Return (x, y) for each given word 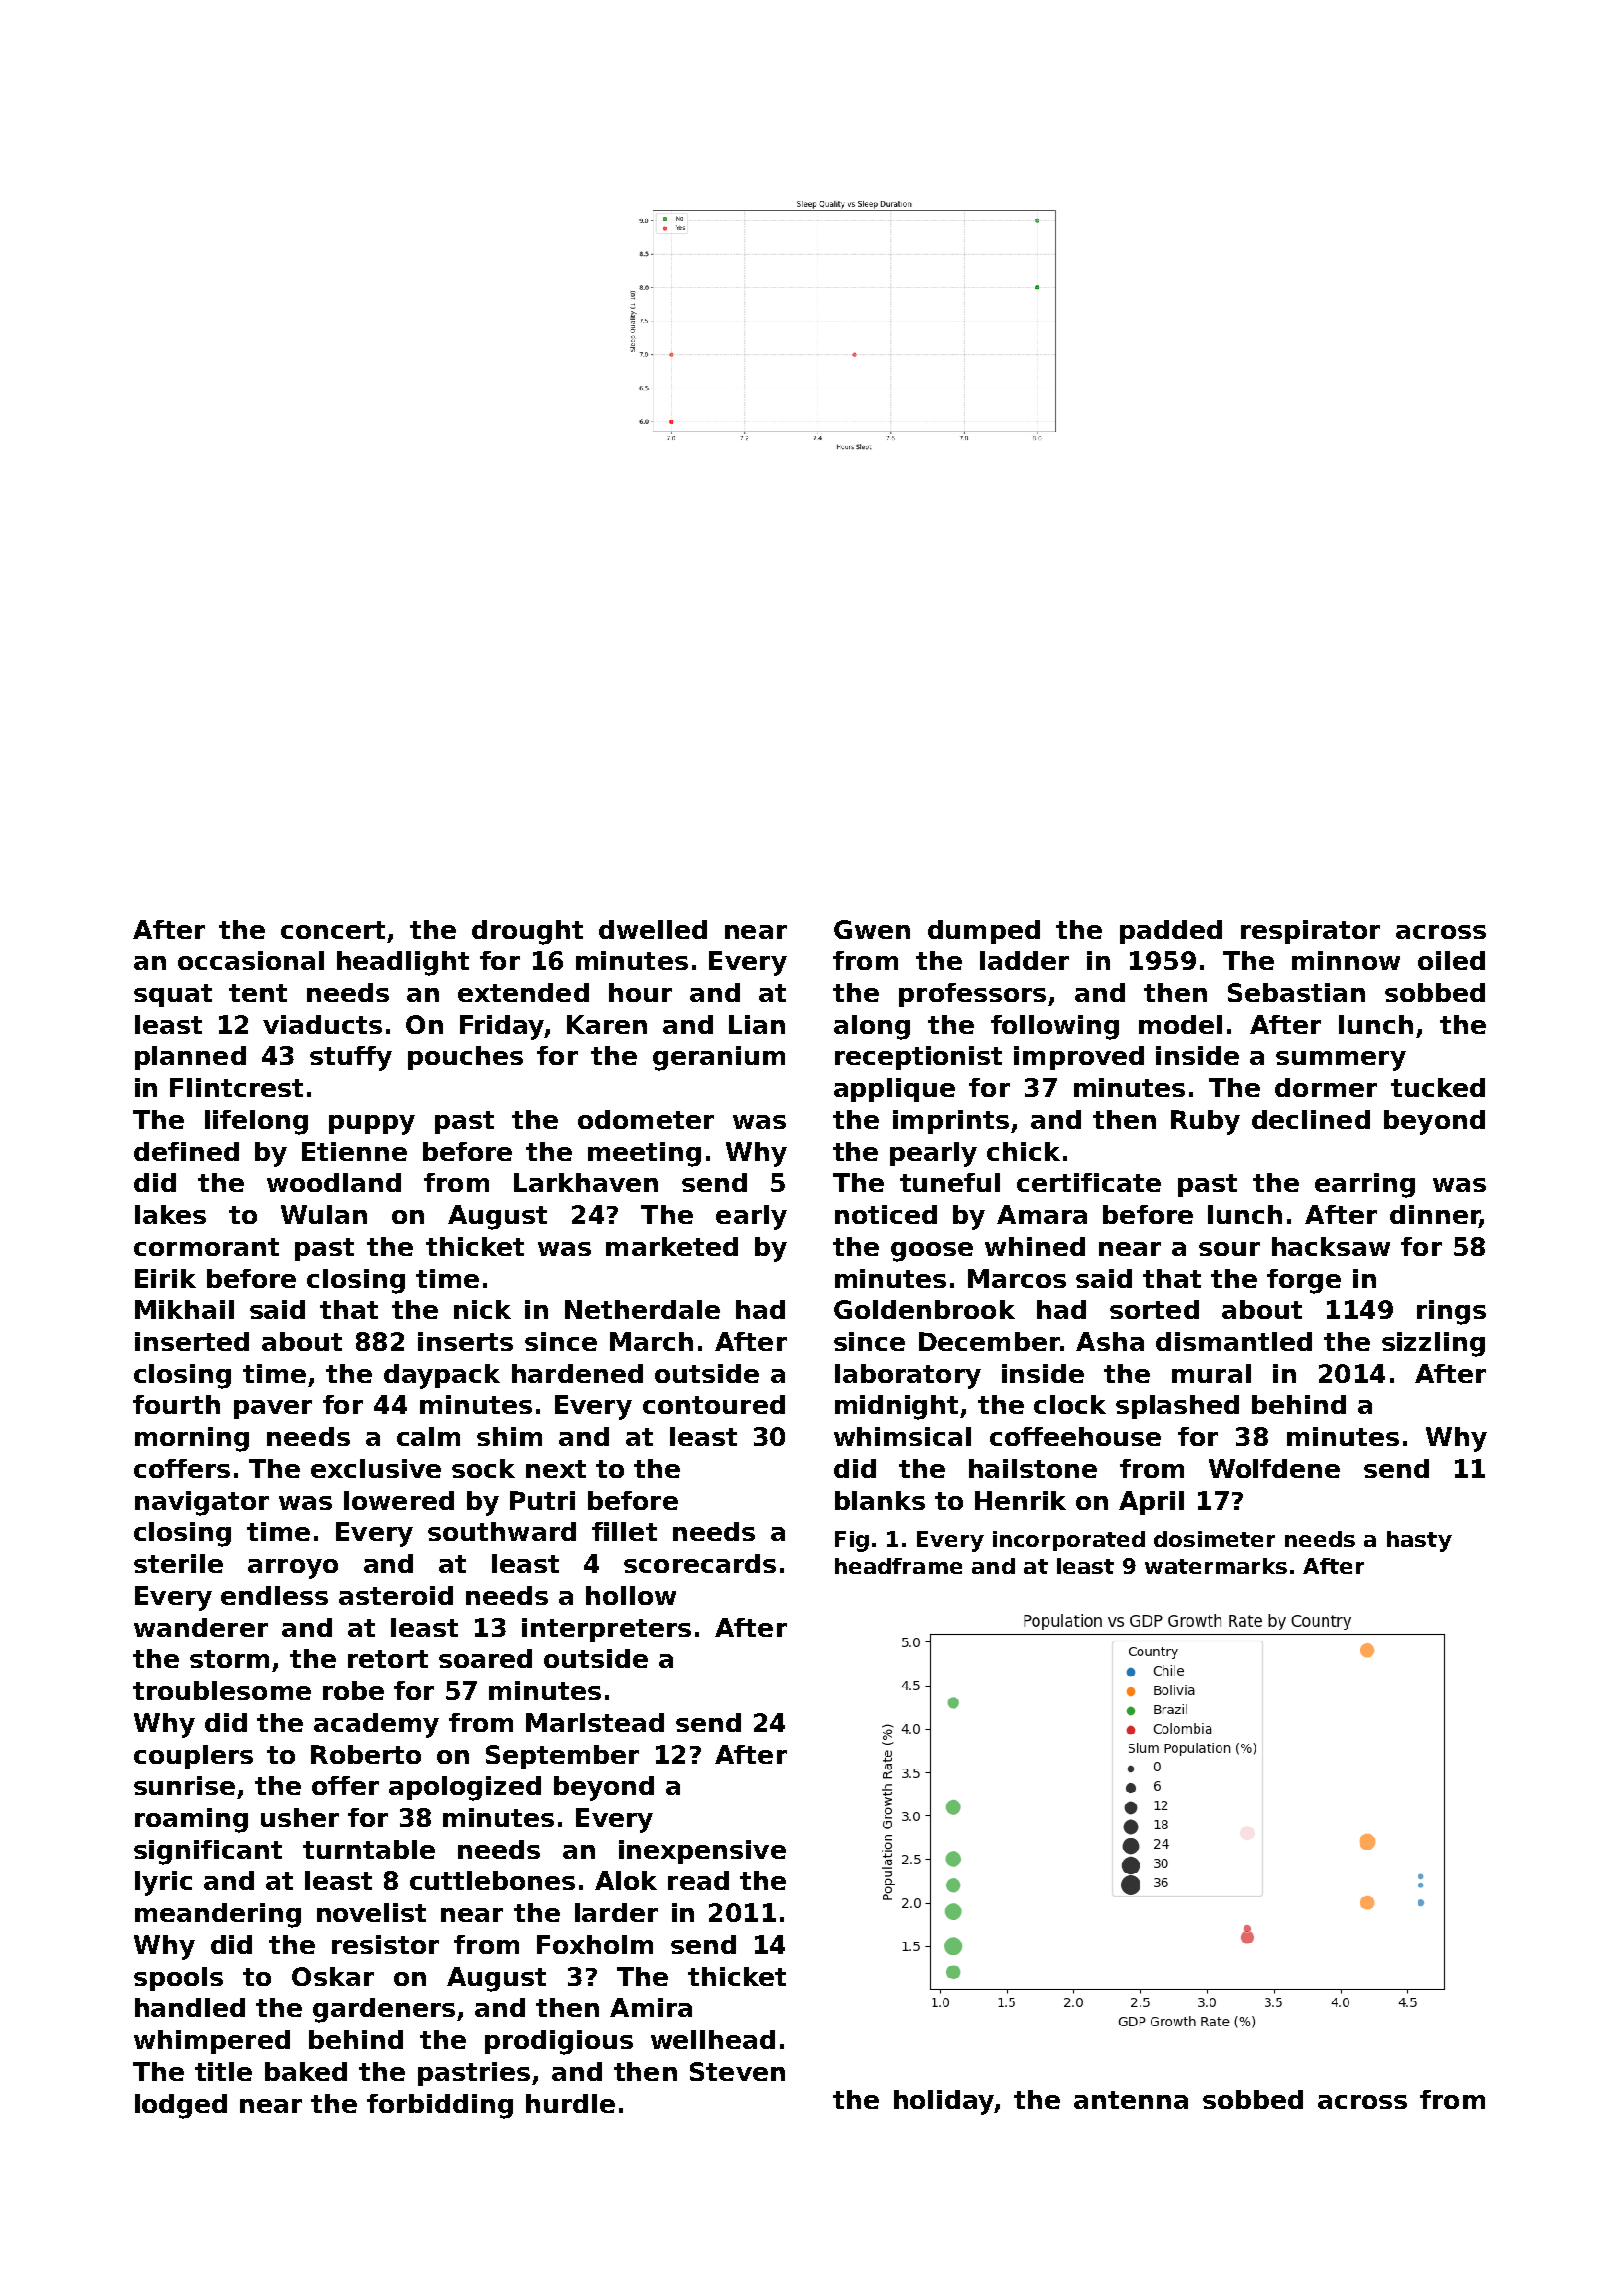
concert (333, 930)
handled (190, 2007)
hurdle (570, 2103)
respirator (1310, 932)
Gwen (872, 929)
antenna (1131, 2100)
